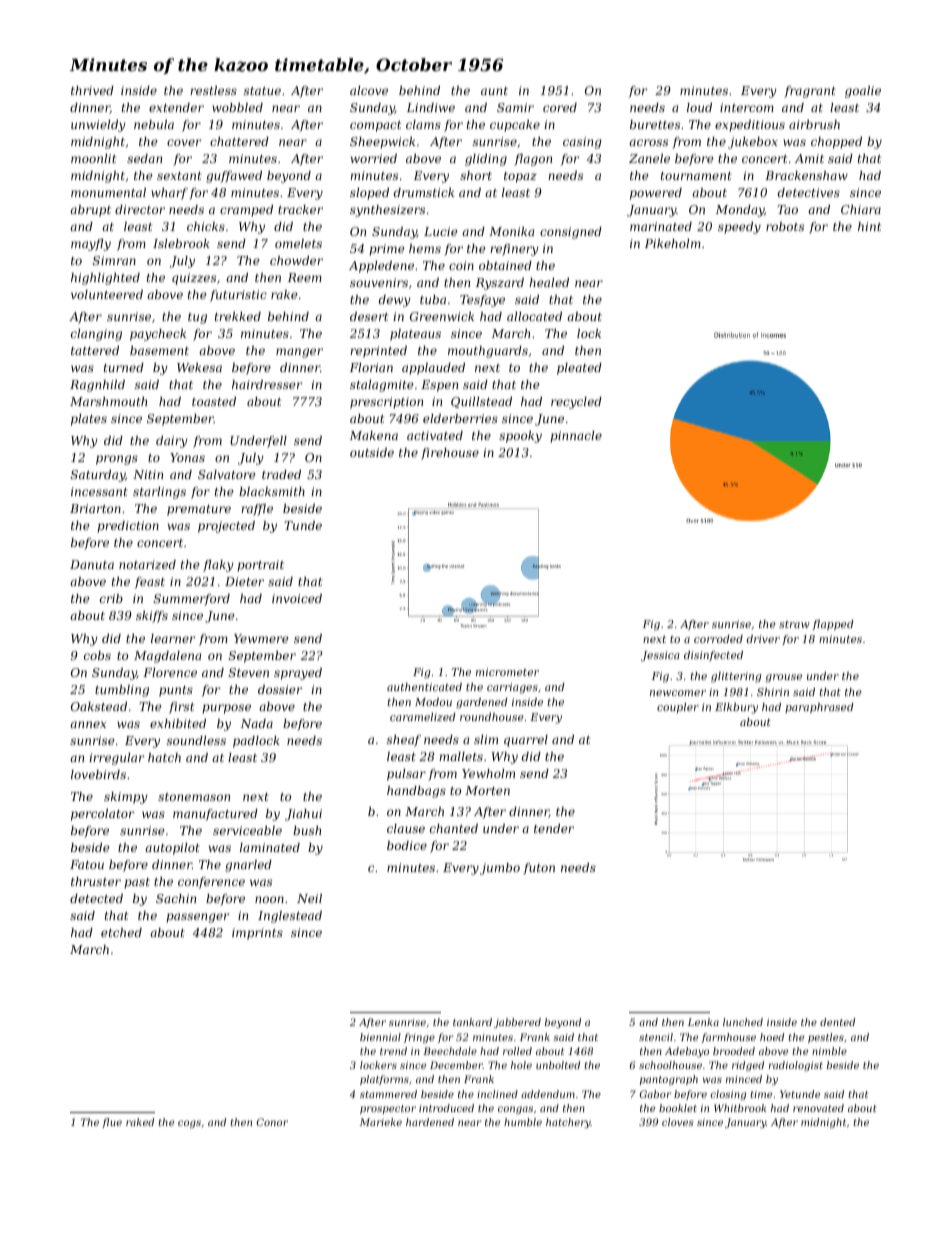 Image resolution: width=952 pixels, height=1233 pixels. Describe the element at coordinates (179, 176) in the document. I see `sextant` at that location.
